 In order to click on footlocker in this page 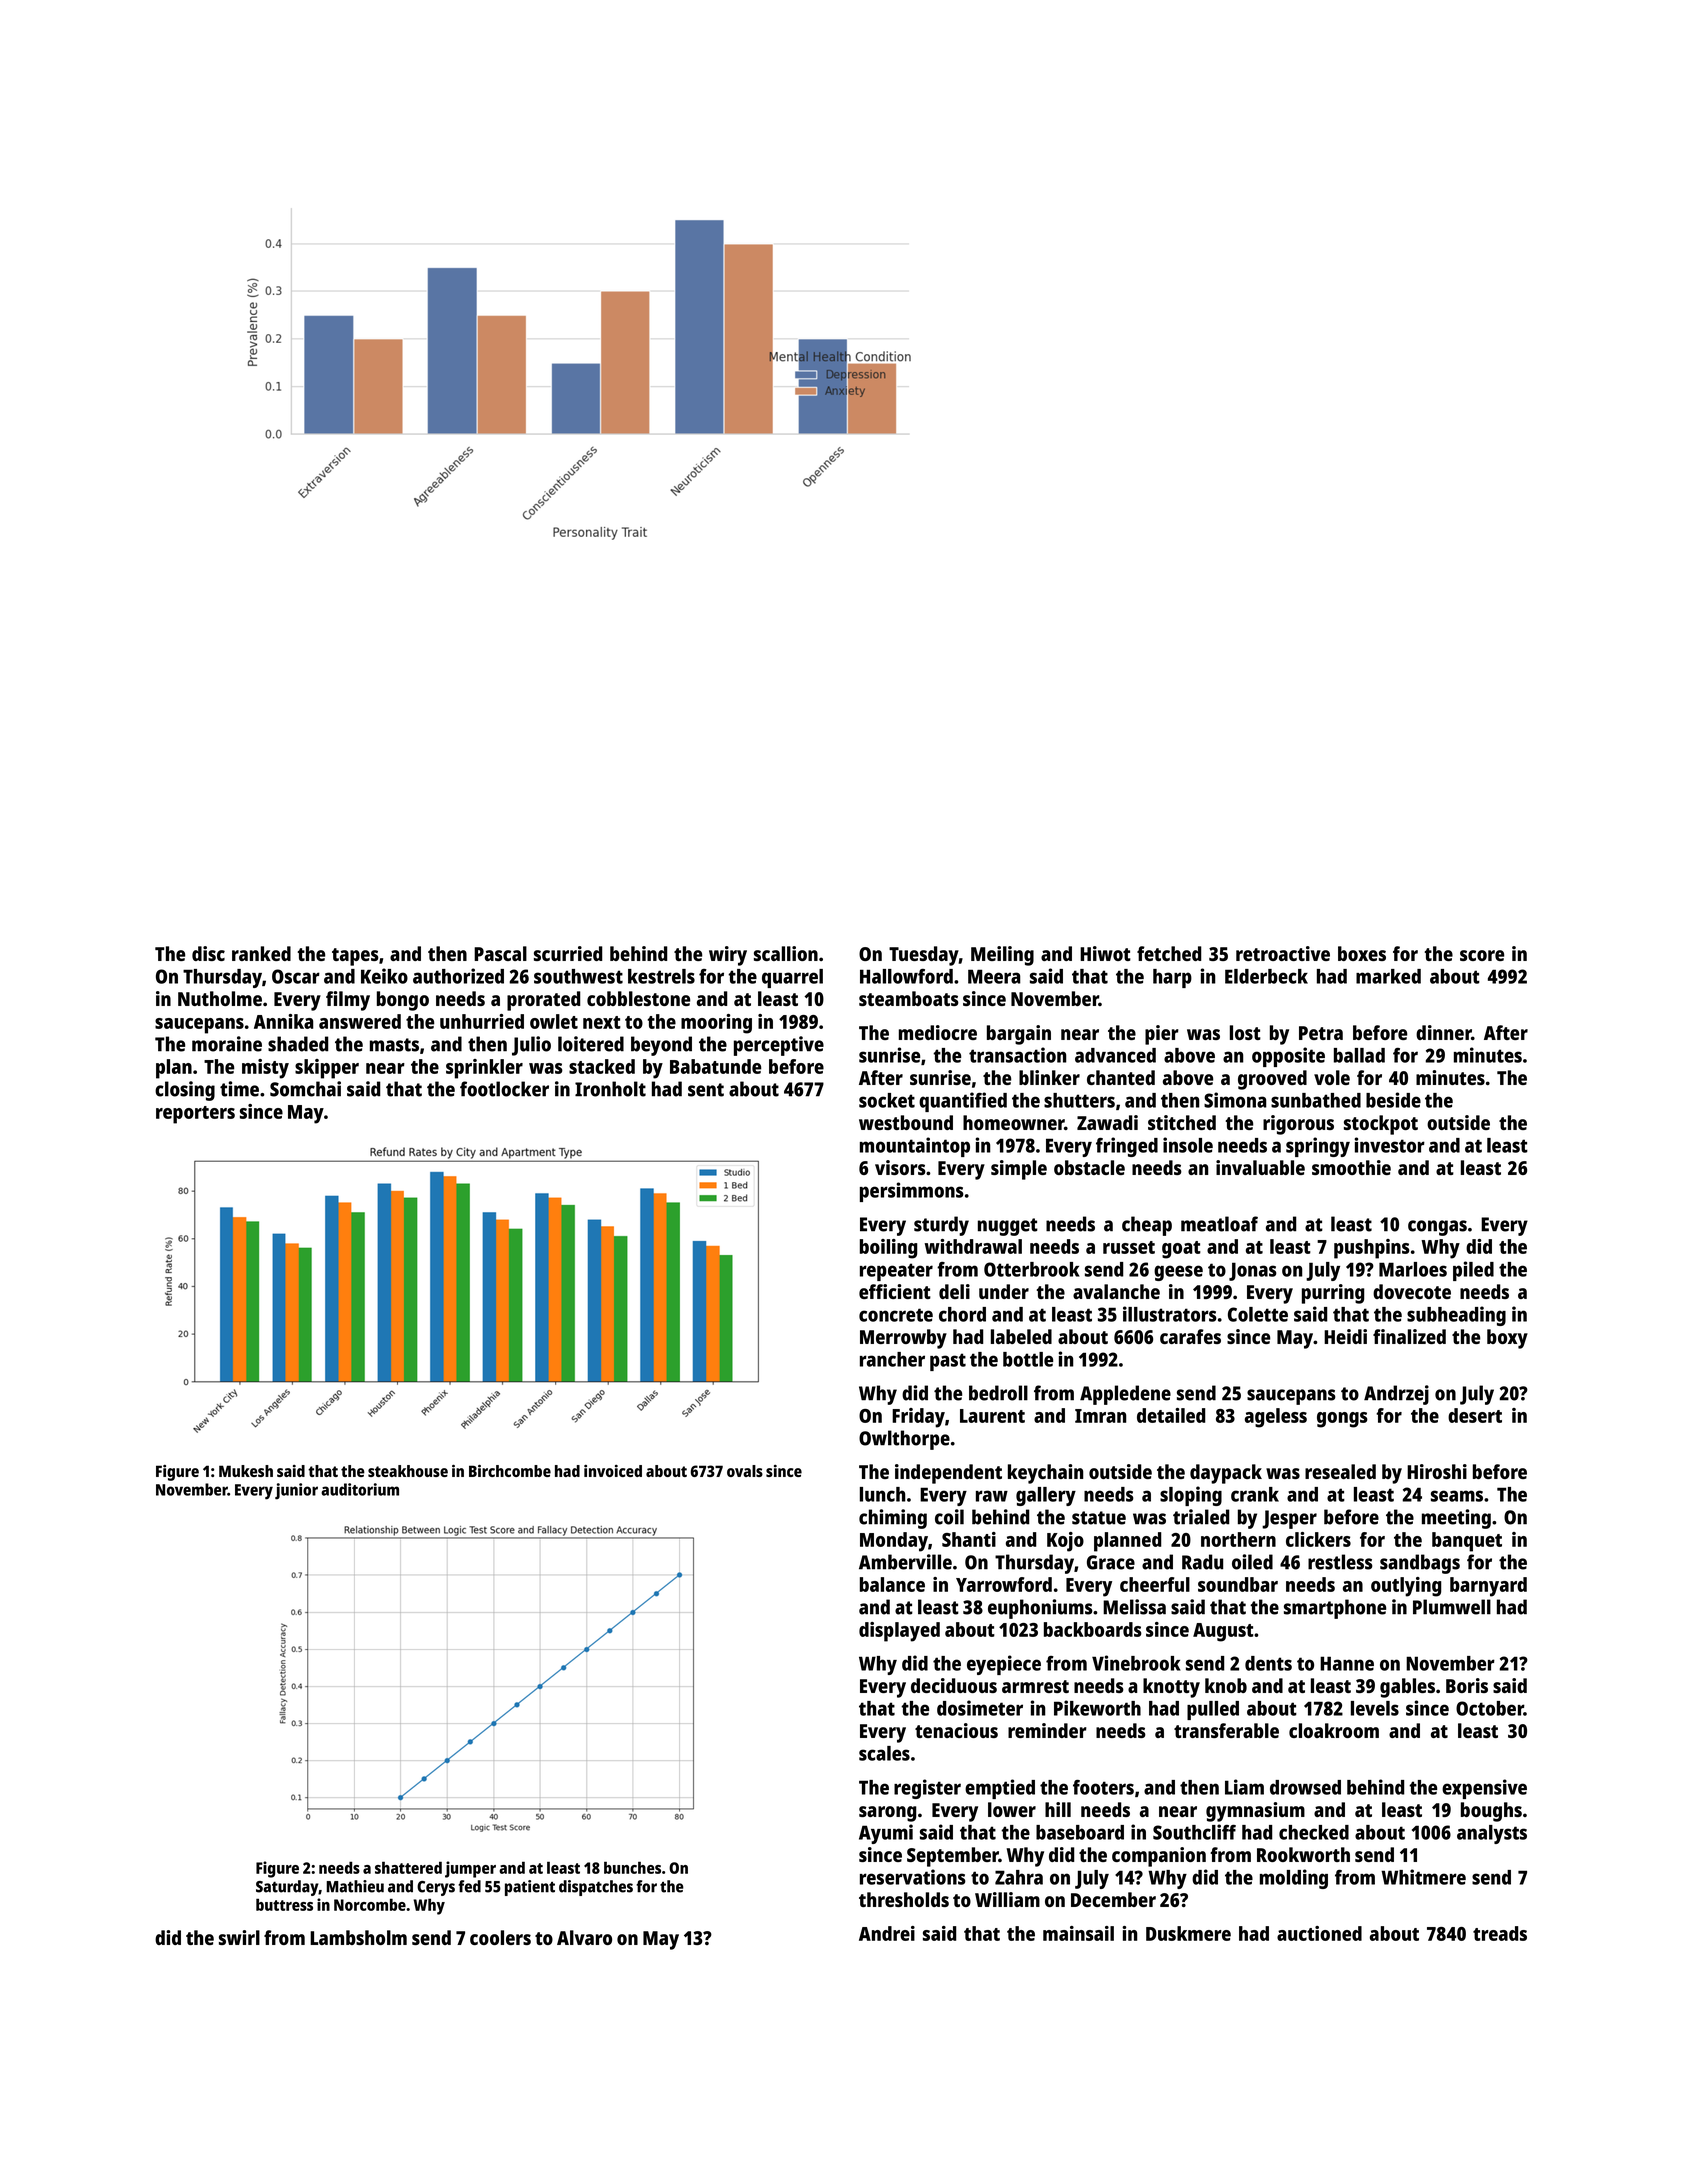, I will do `click(504, 1089)`.
